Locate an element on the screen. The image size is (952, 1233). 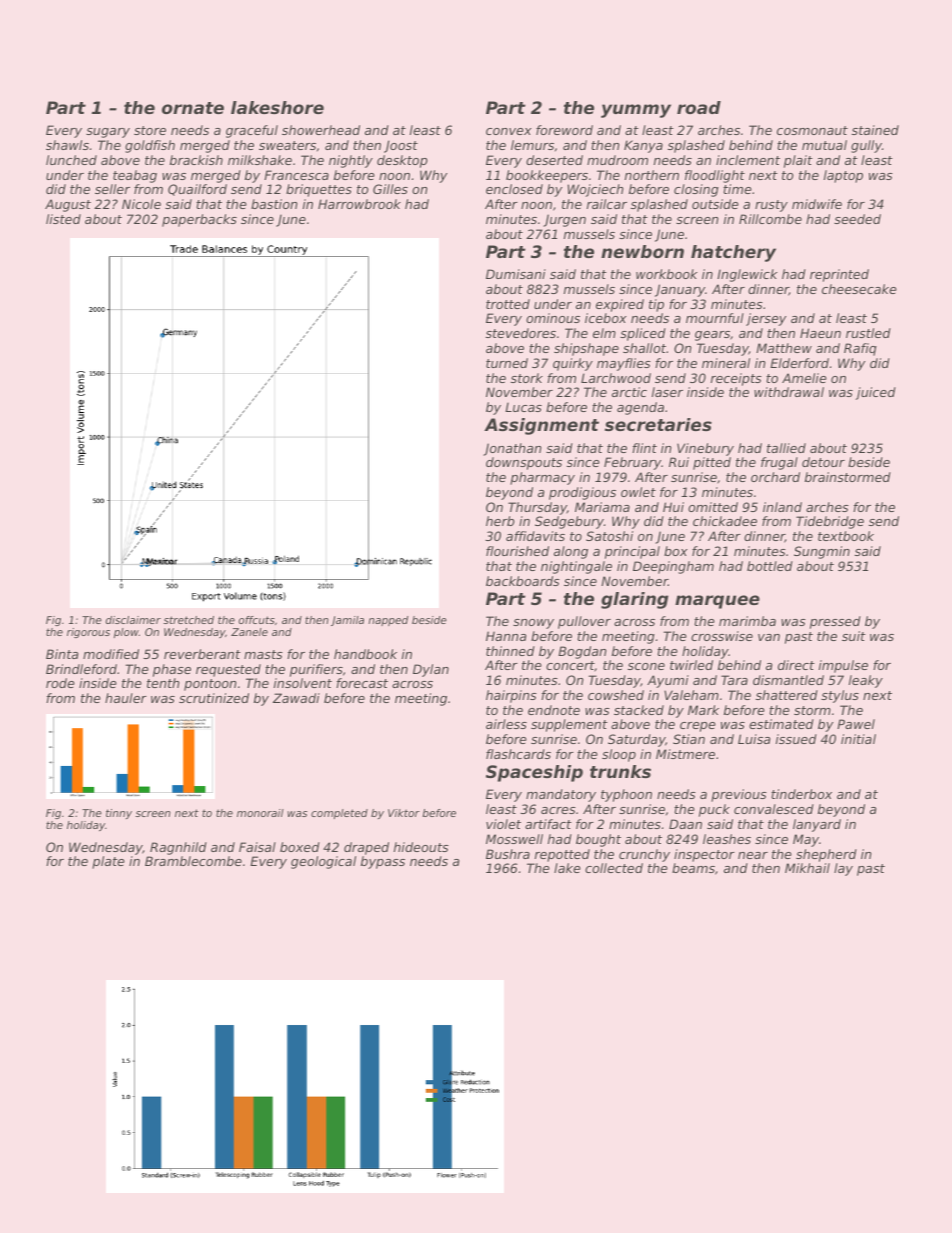
herb is located at coordinates (500, 521).
